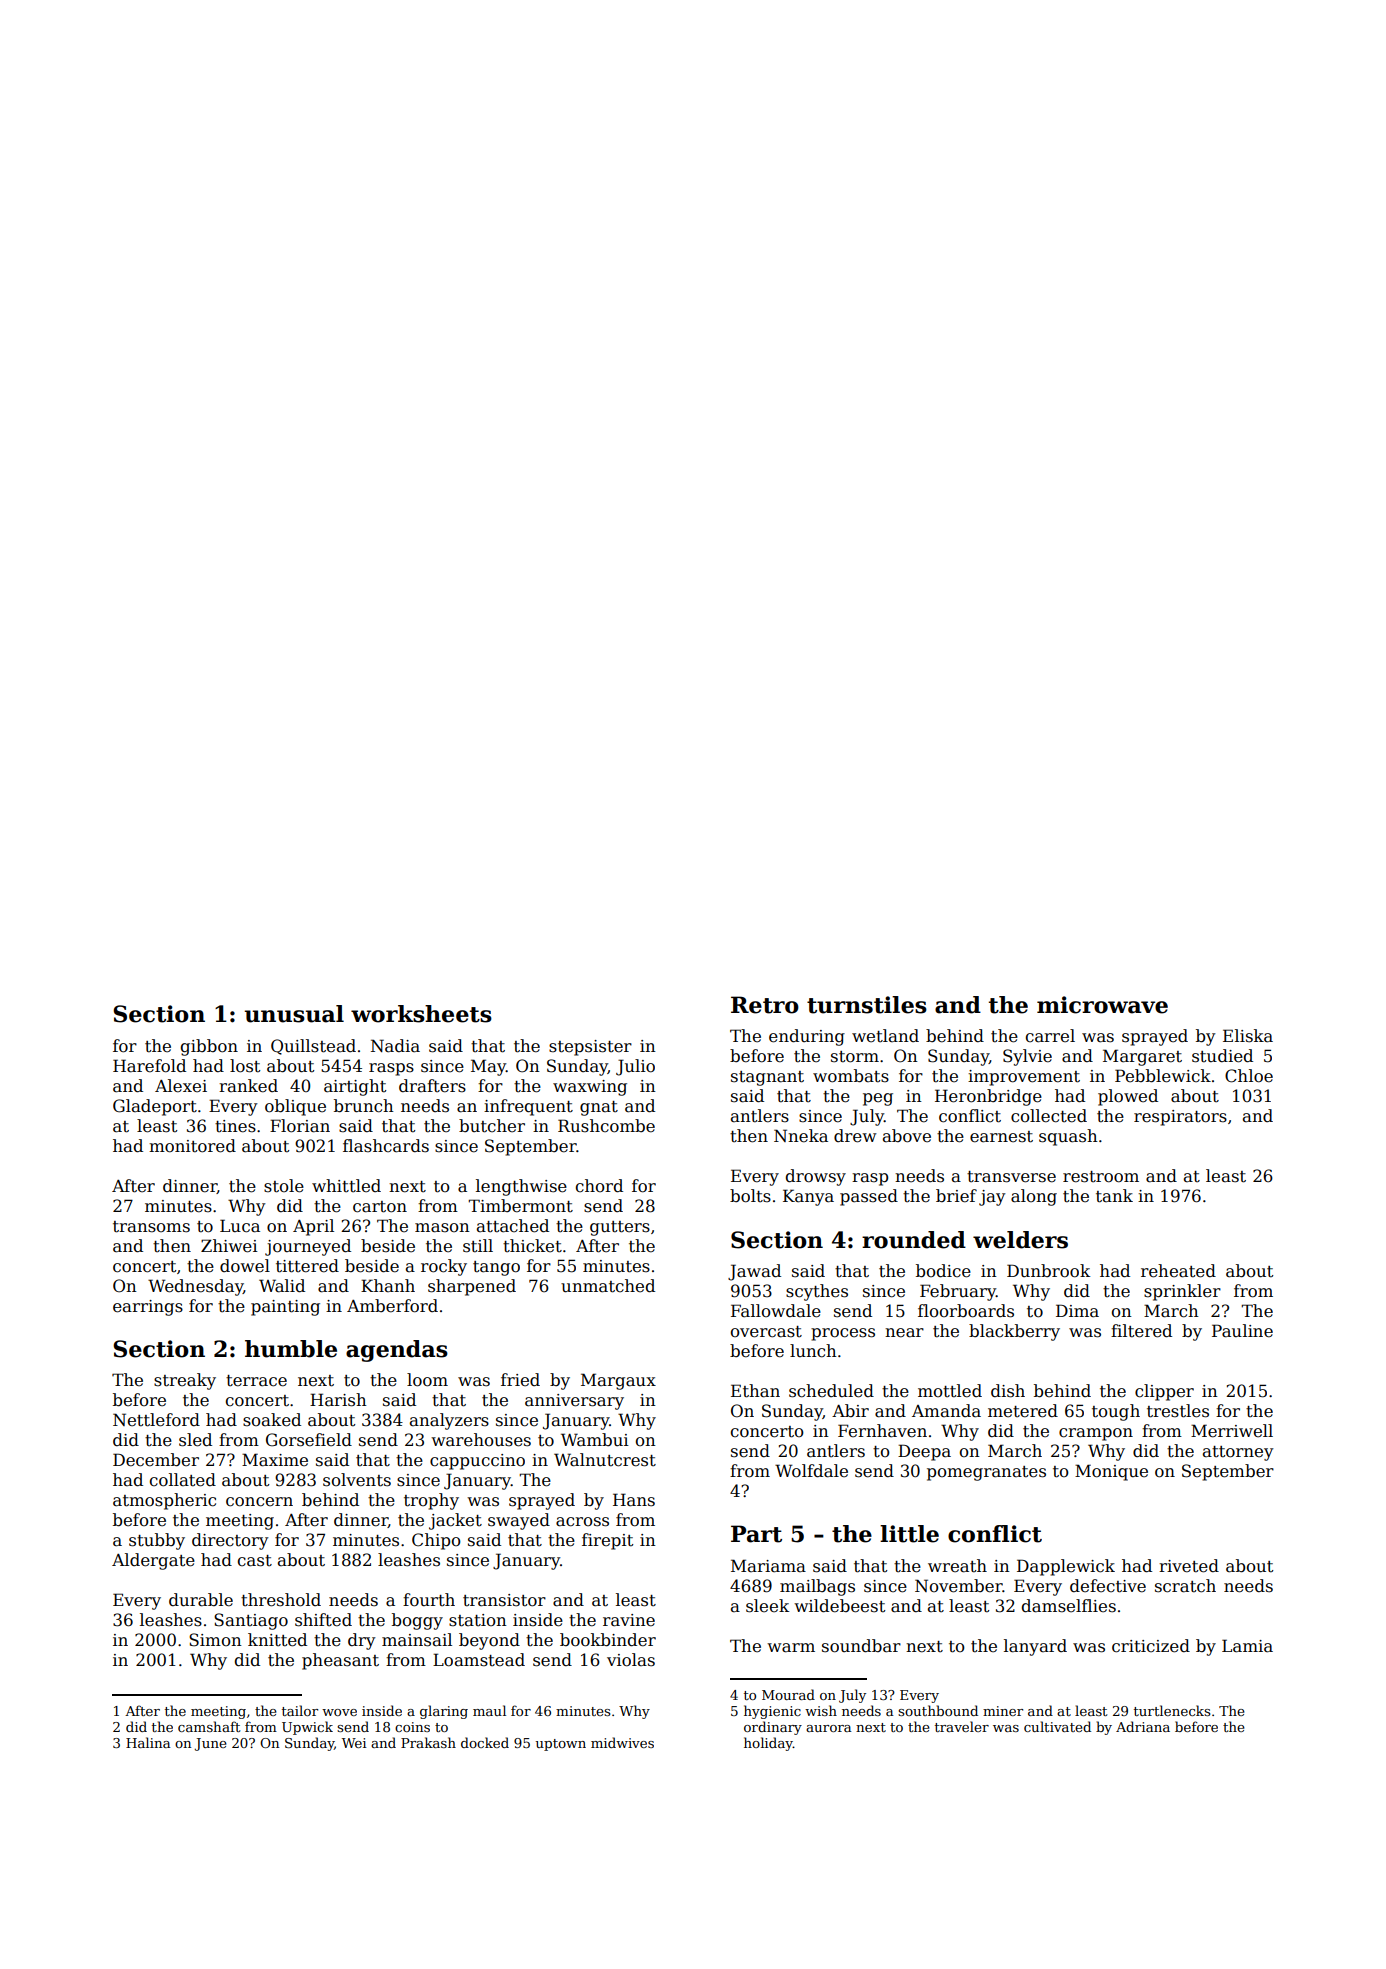 The width and height of the image is (1386, 1969). What do you see at coordinates (195, 1287) in the image?
I see `Wednesday` at bounding box center [195, 1287].
